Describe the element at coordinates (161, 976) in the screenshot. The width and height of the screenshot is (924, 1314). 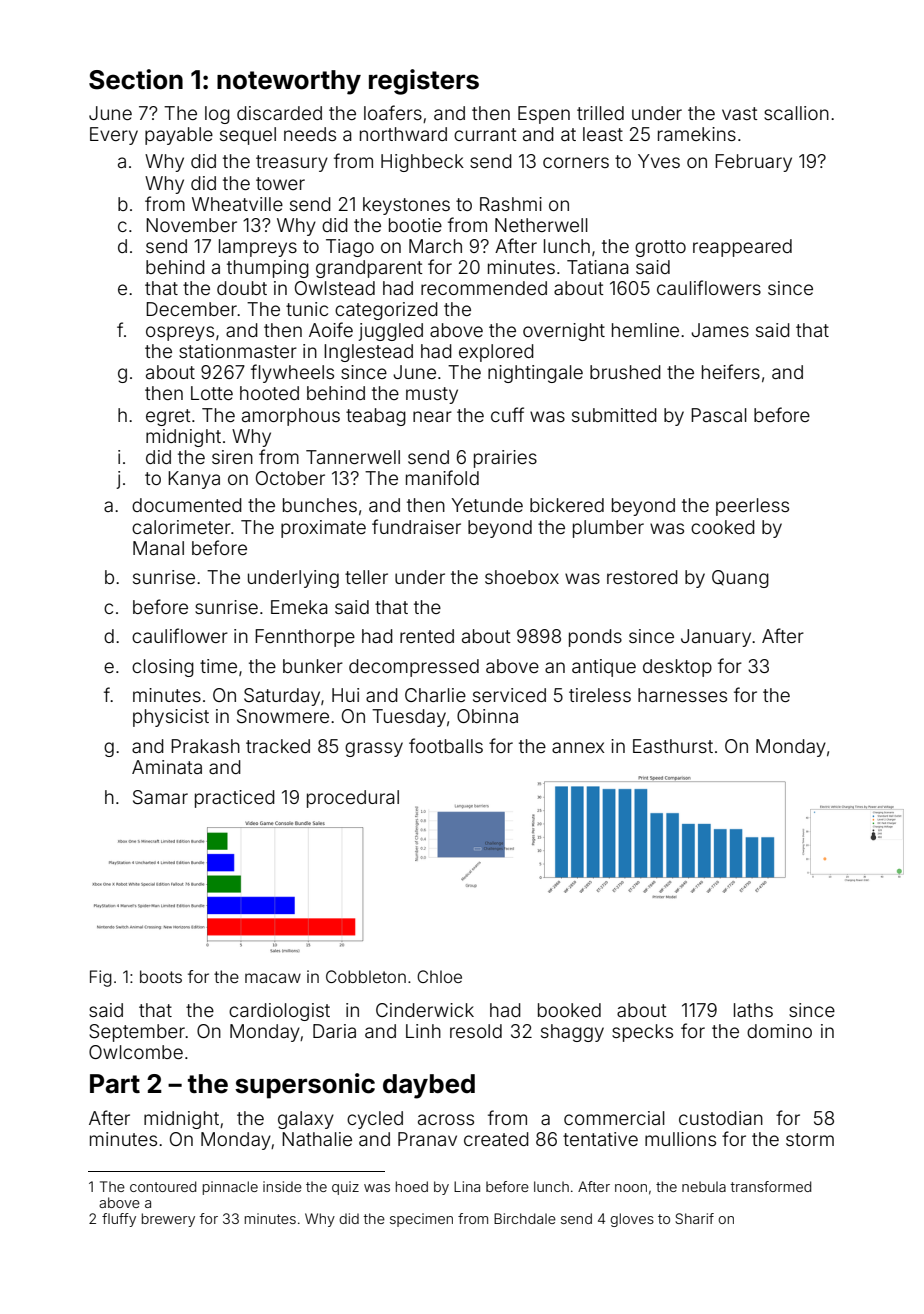
I see `boots` at that location.
